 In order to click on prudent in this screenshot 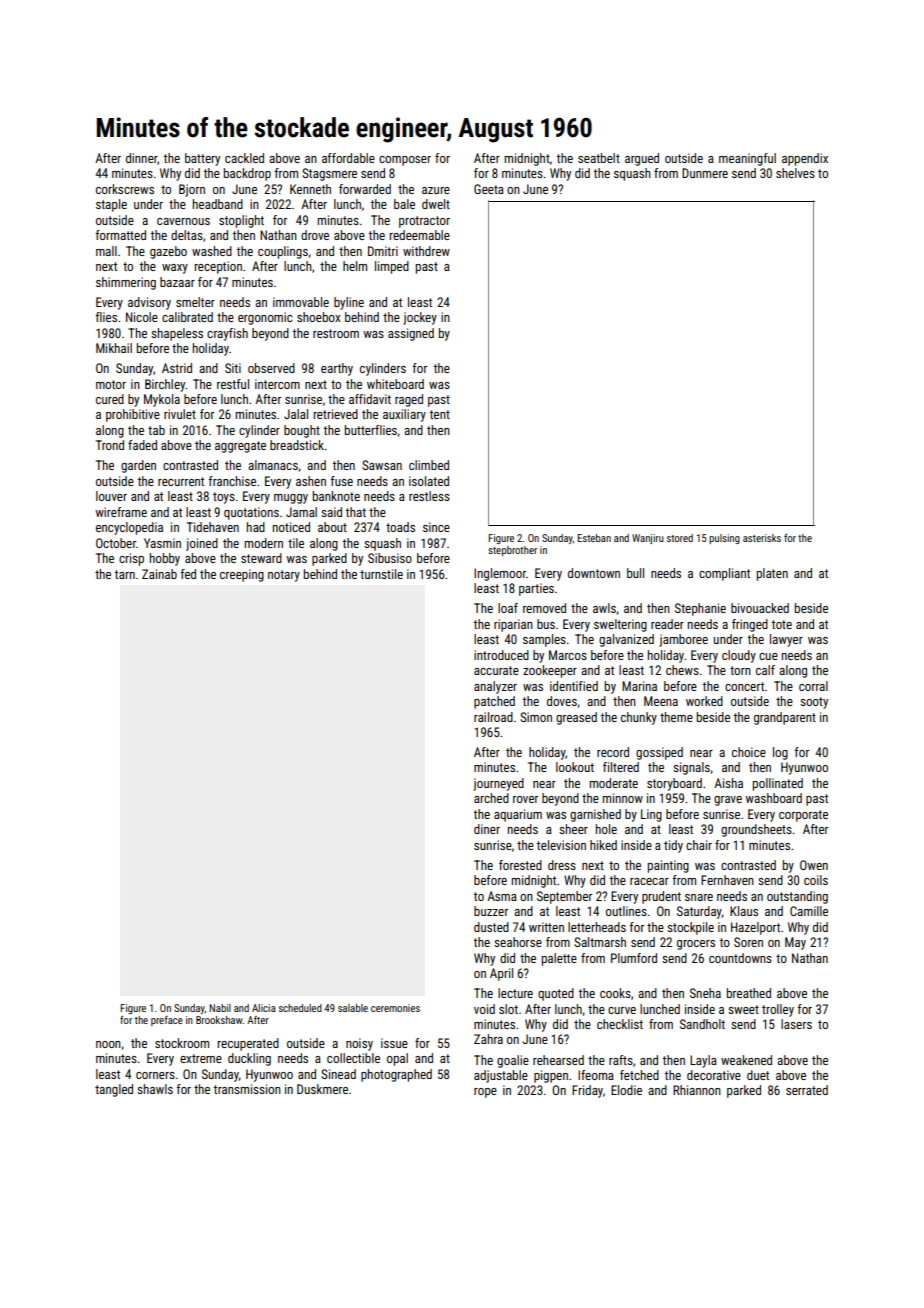, I will do `click(661, 897)`.
